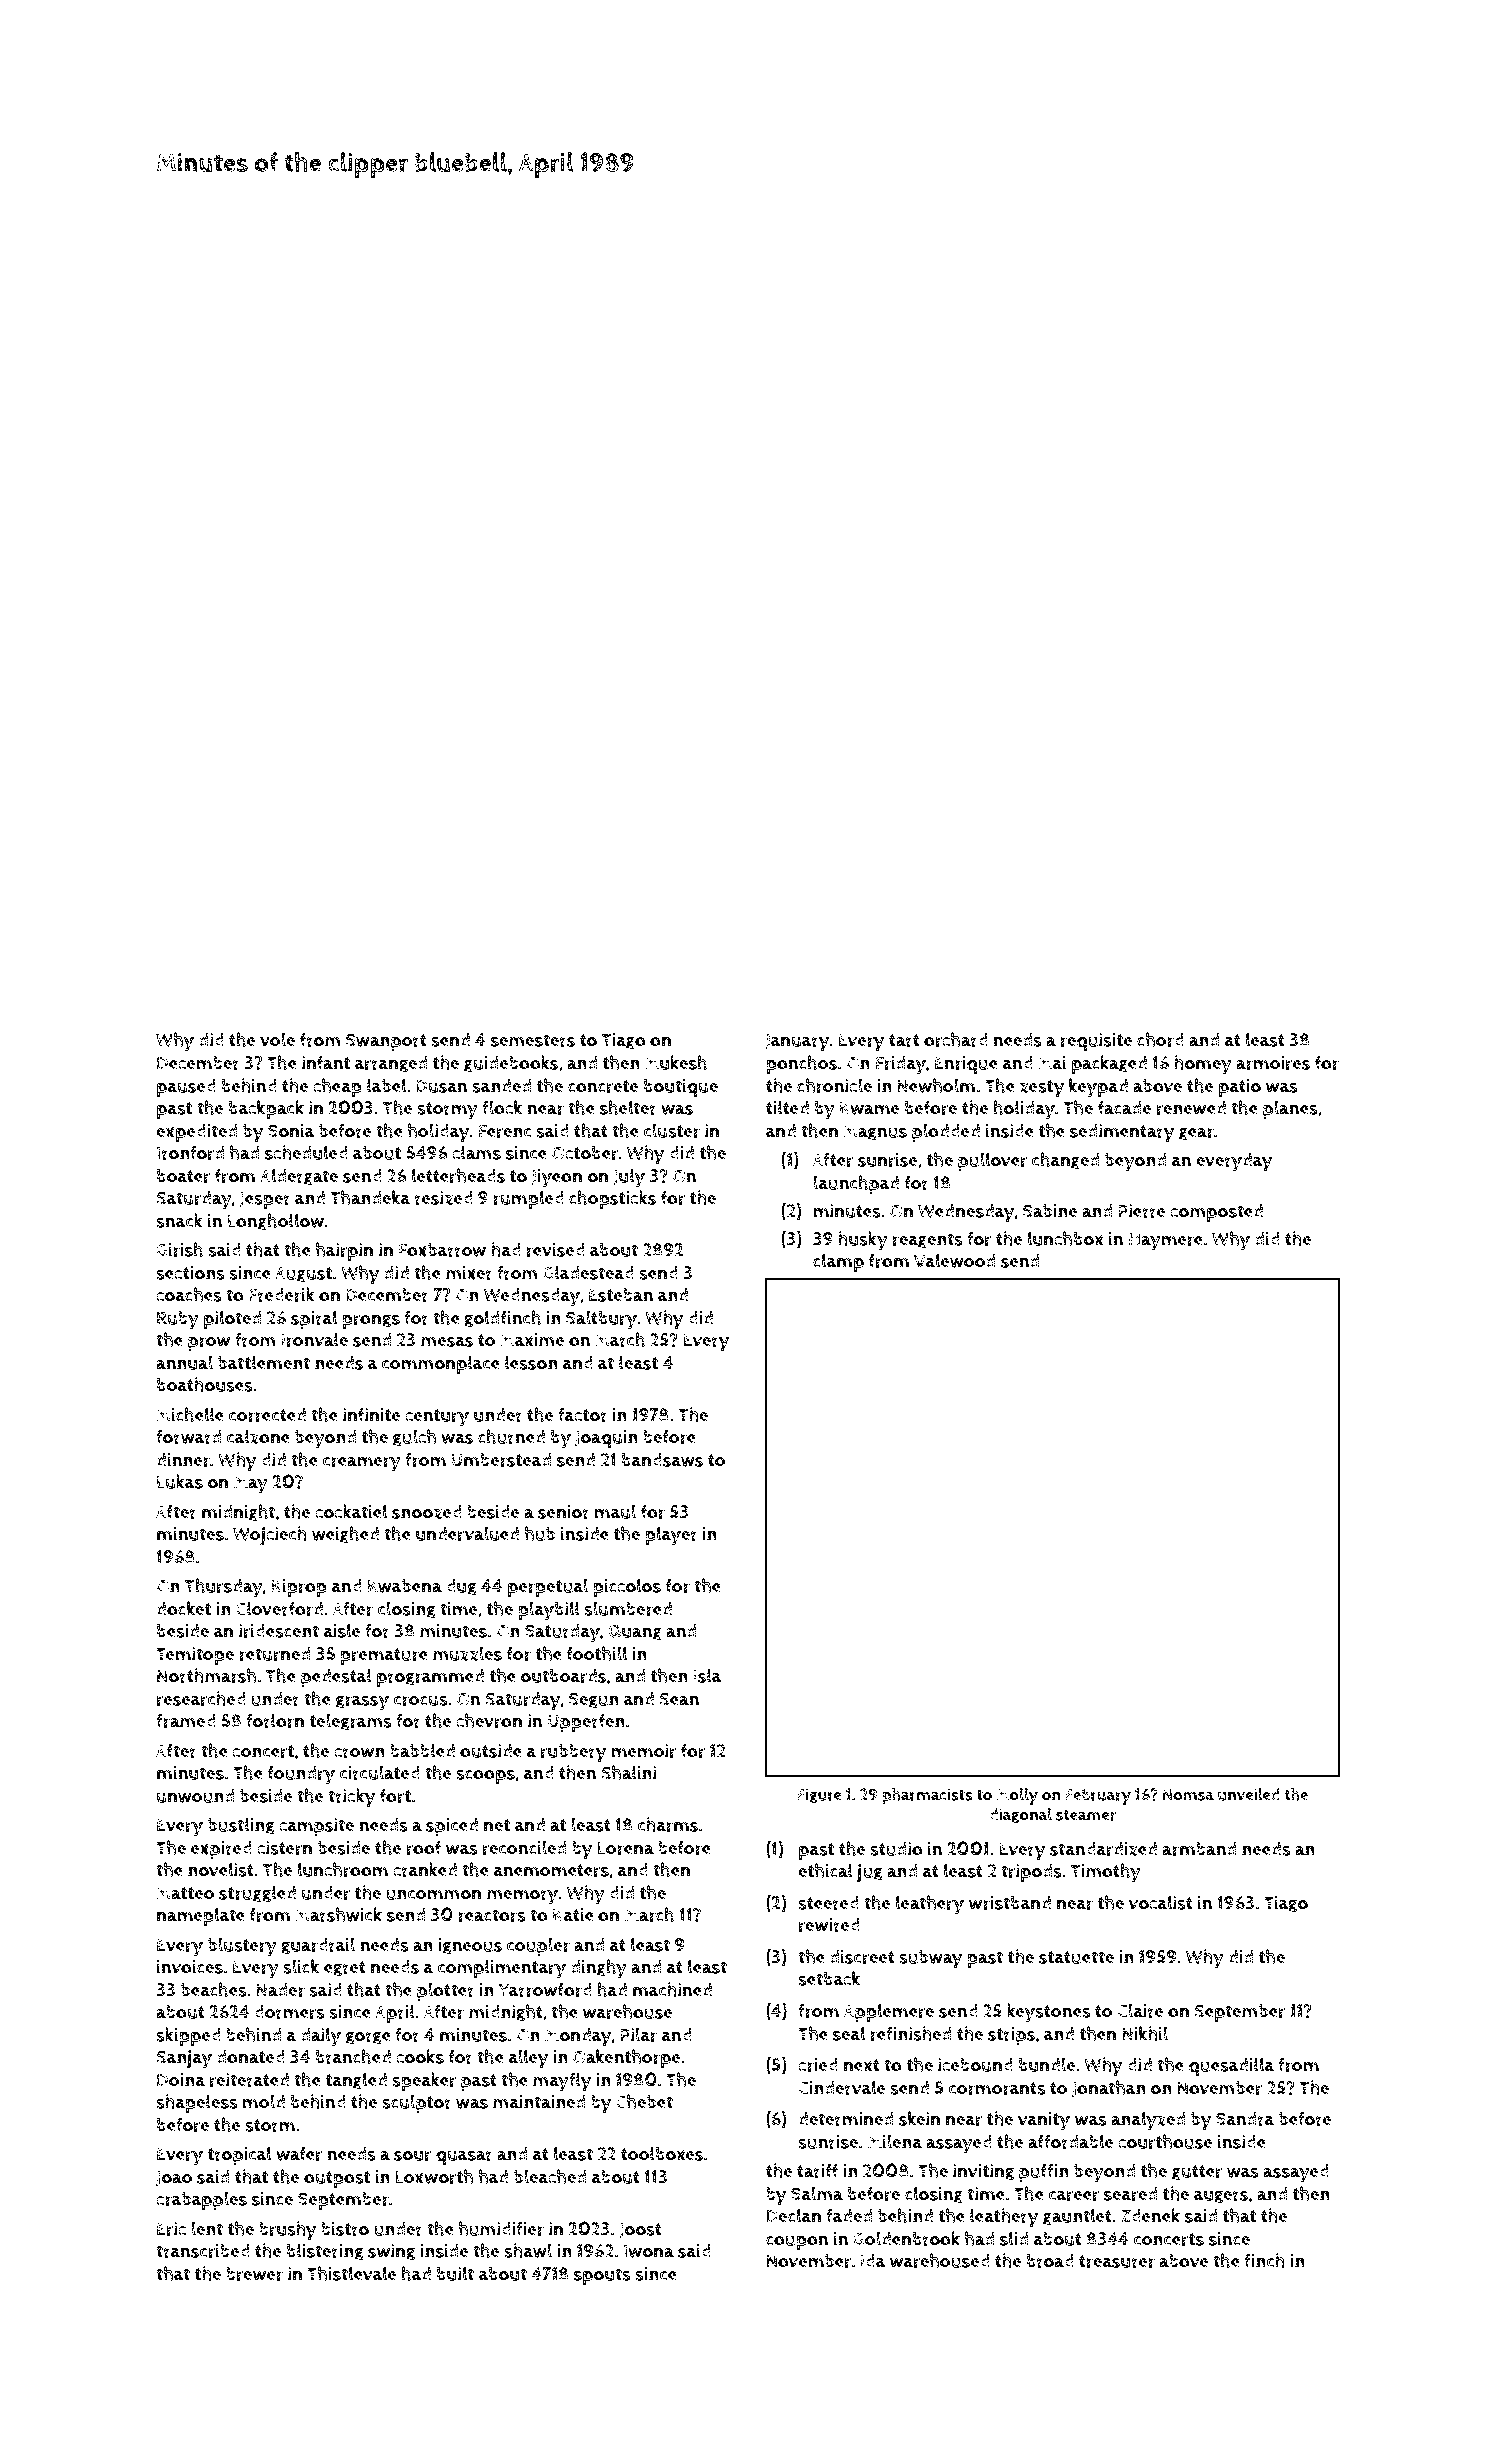  Describe the element at coordinates (422, 1750) in the screenshot. I see `babbled` at that location.
